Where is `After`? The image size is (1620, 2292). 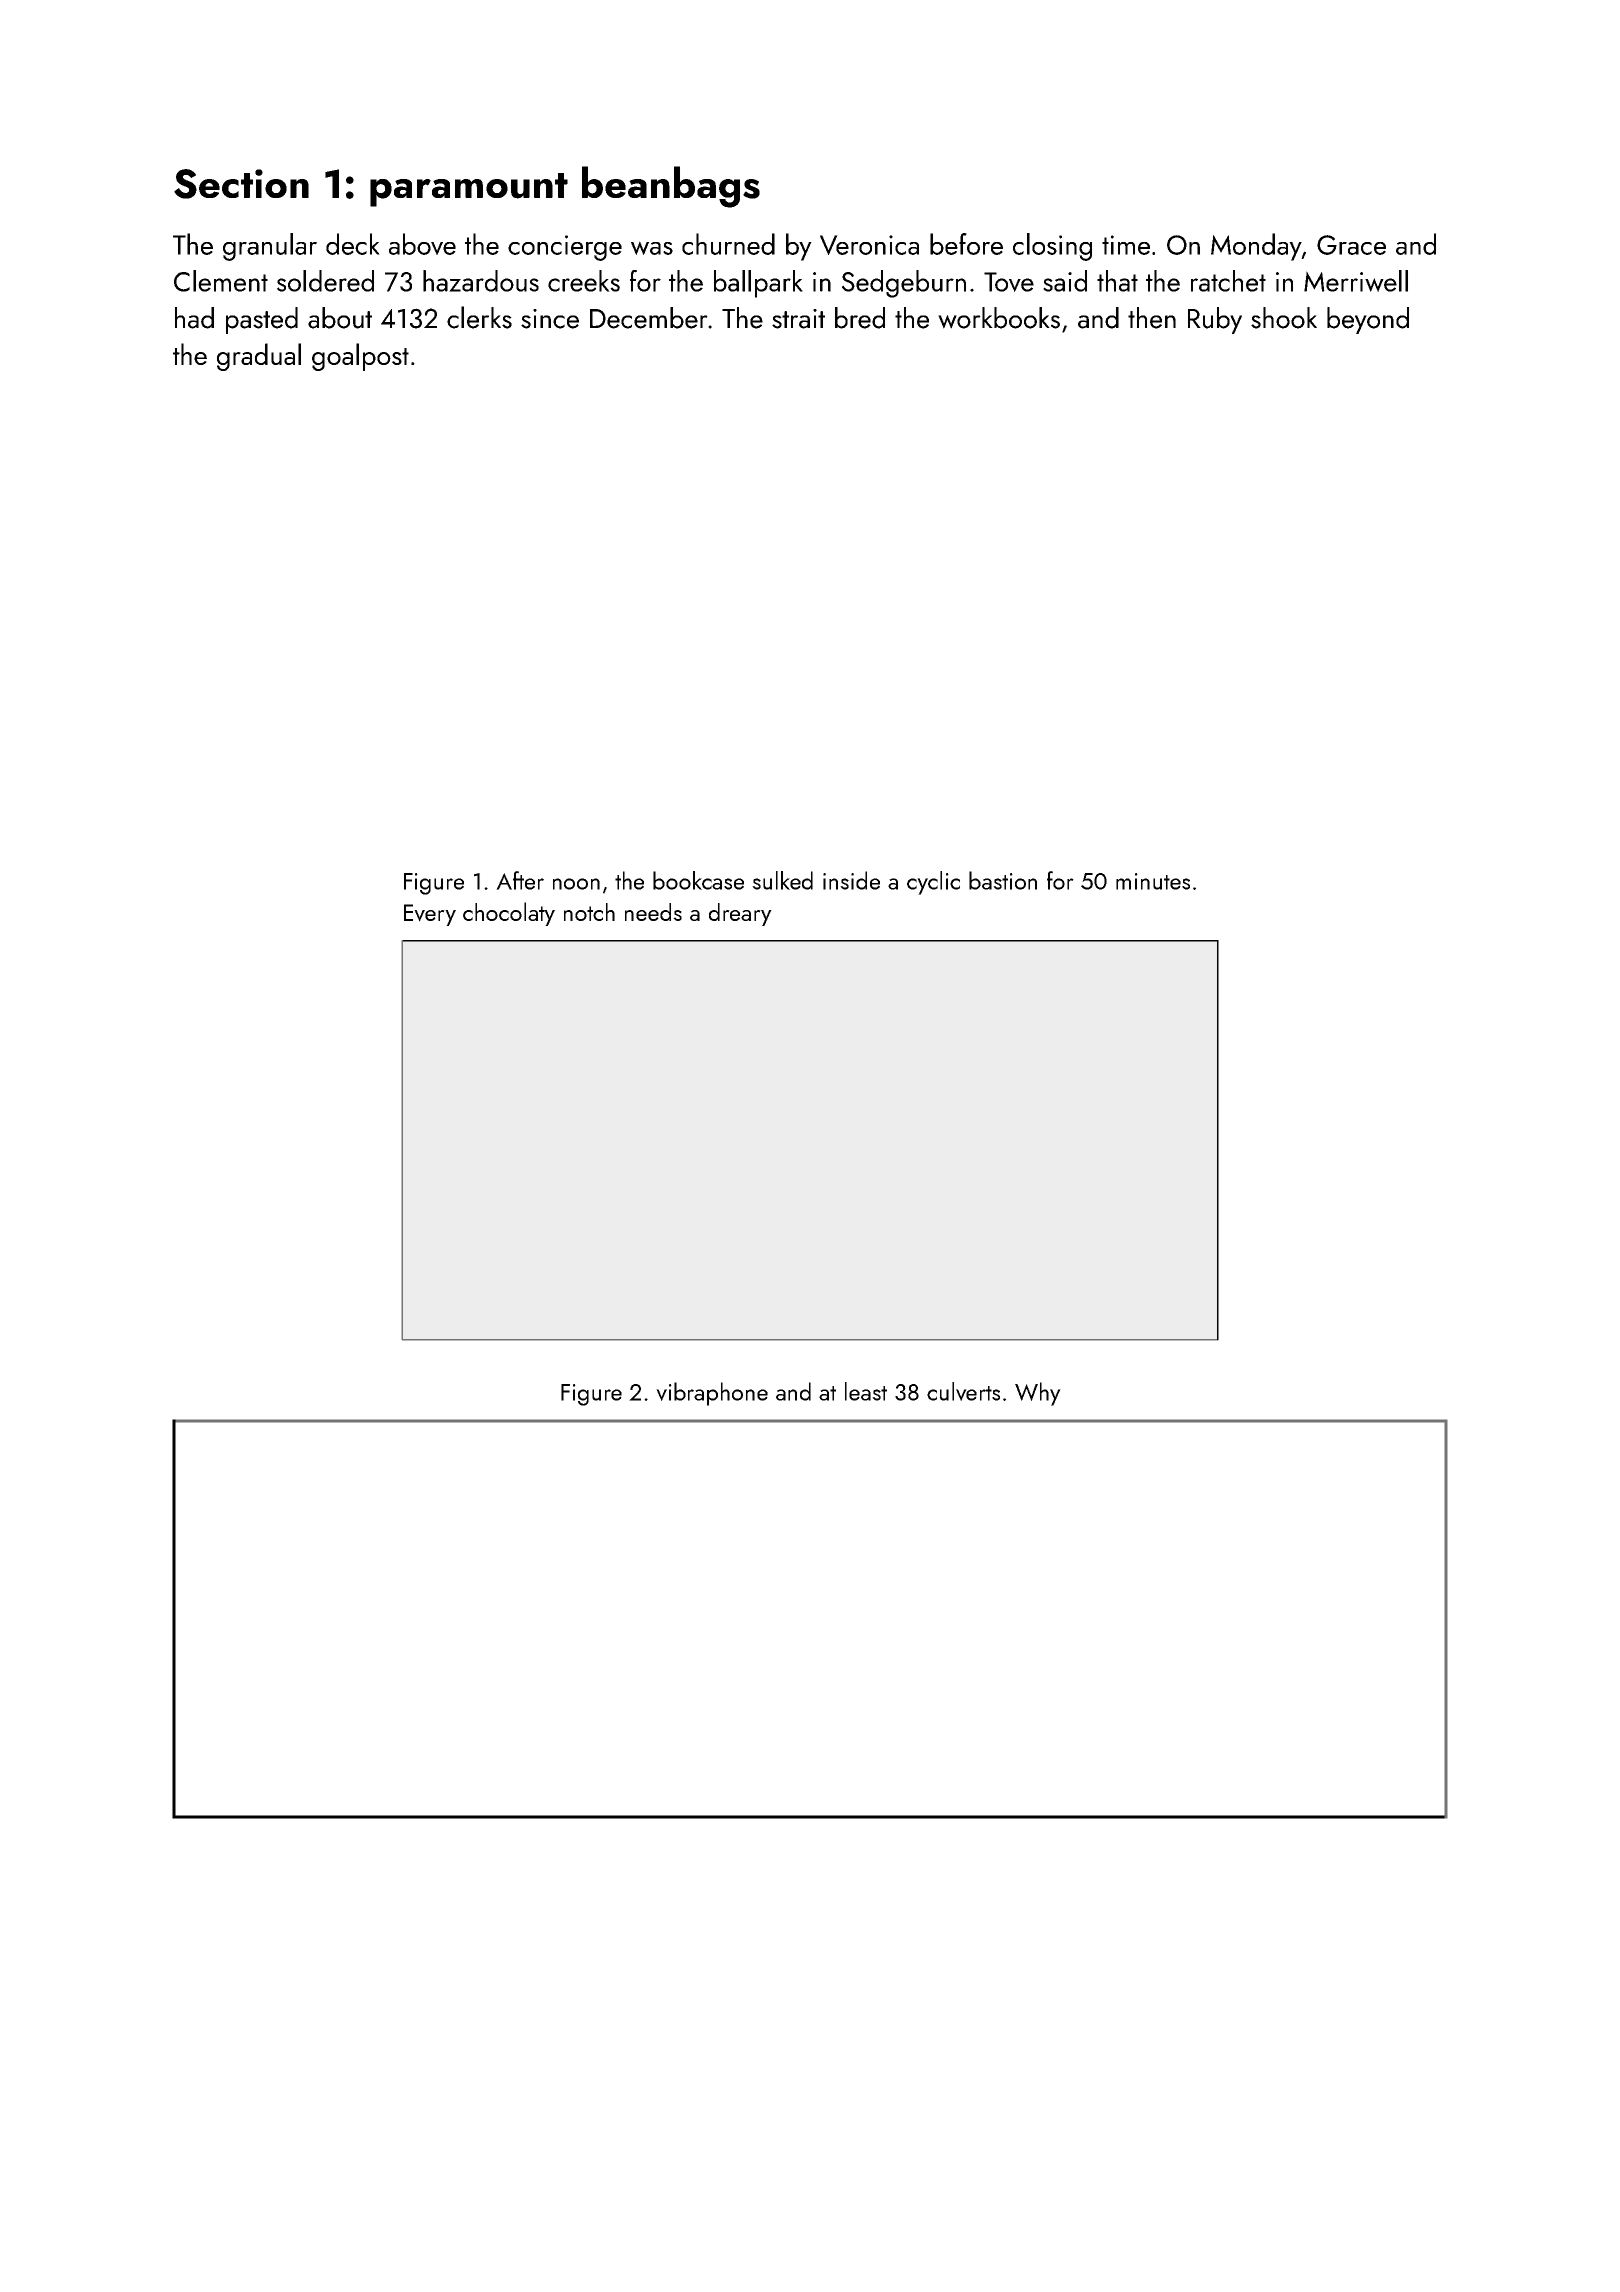
After is located at coordinates (520, 880).
